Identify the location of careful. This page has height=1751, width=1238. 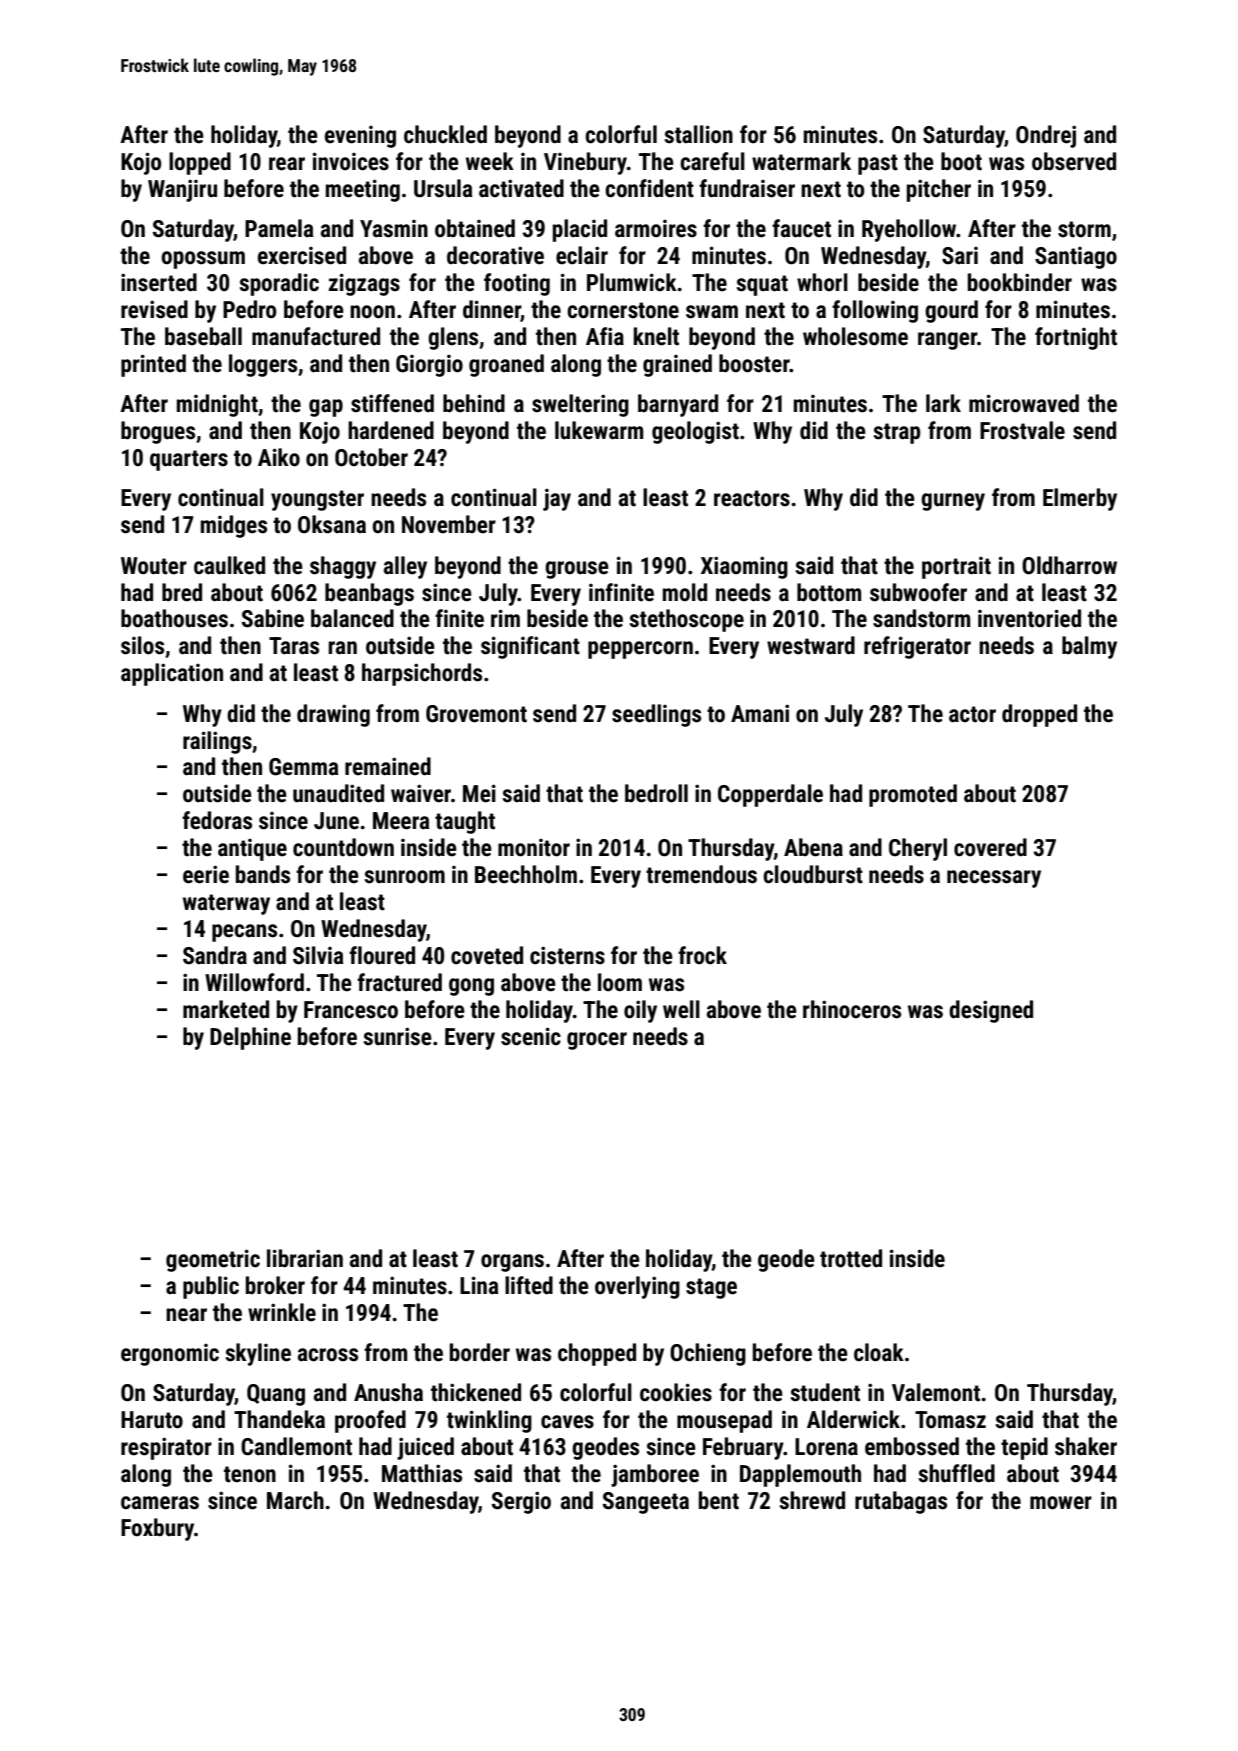
(712, 161).
